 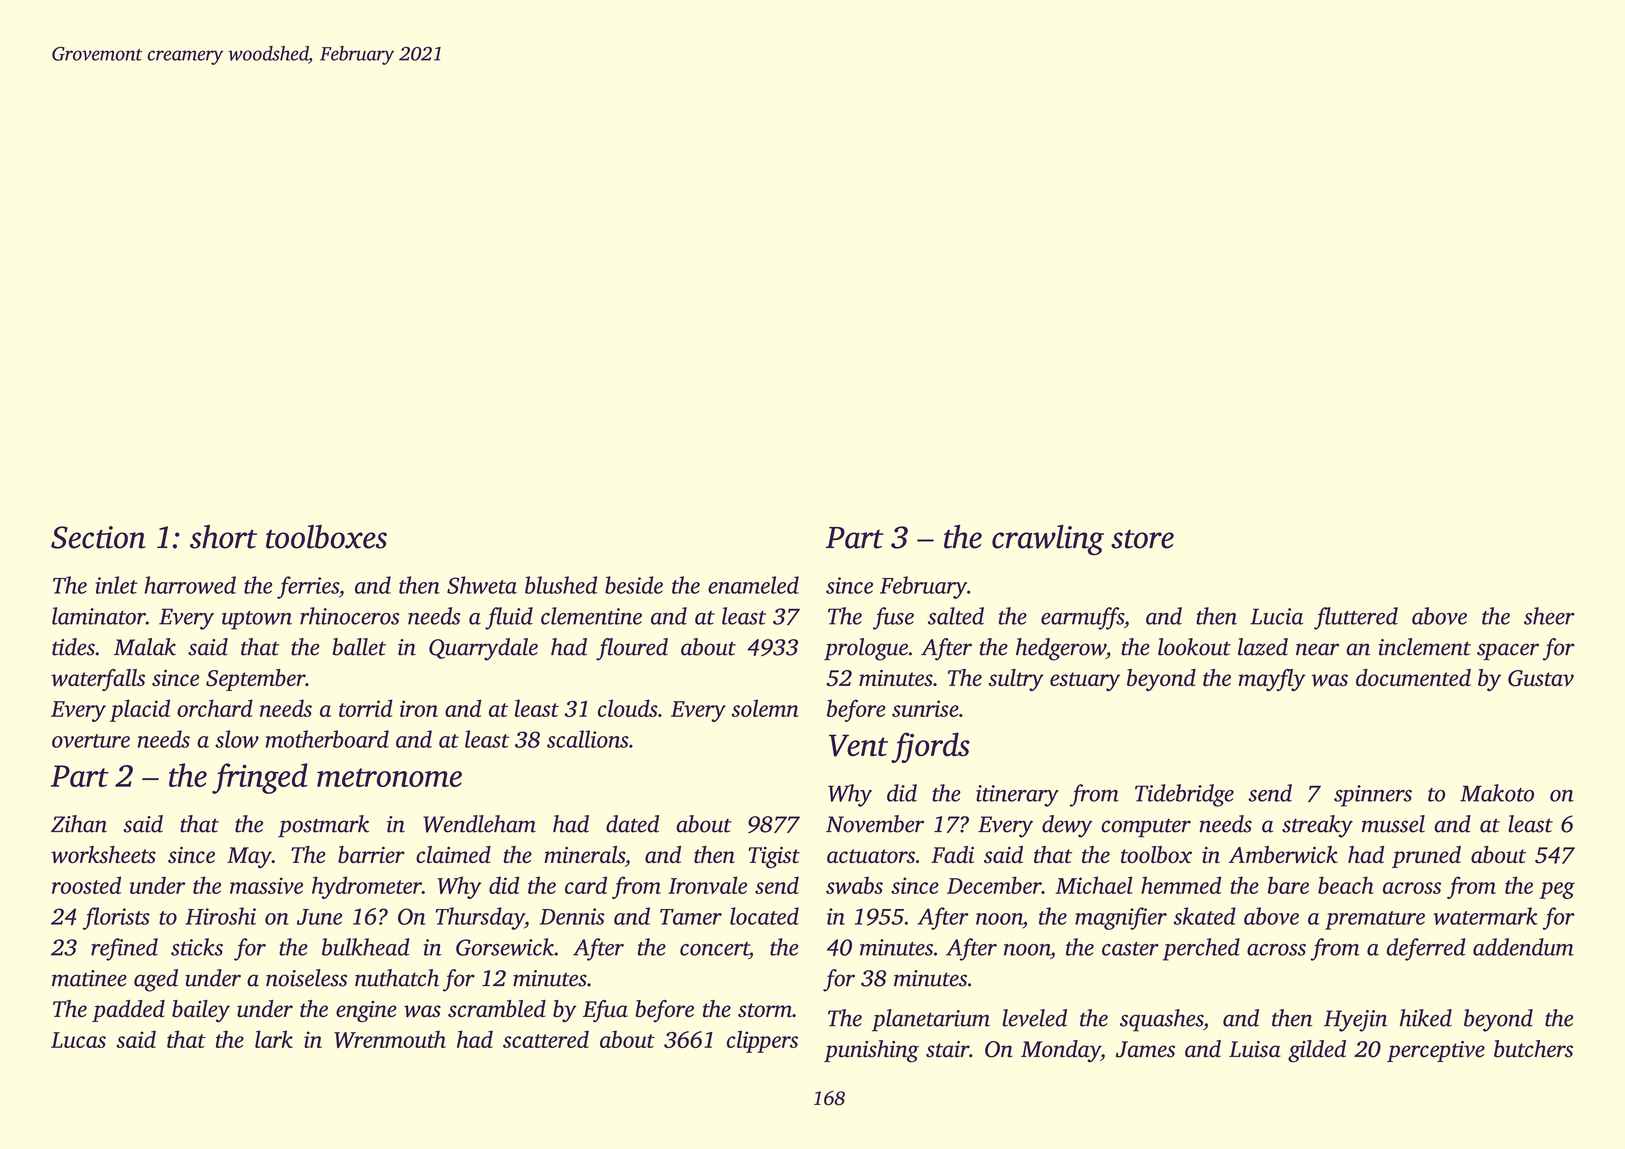 I want to click on Dennis, so click(x=572, y=916).
